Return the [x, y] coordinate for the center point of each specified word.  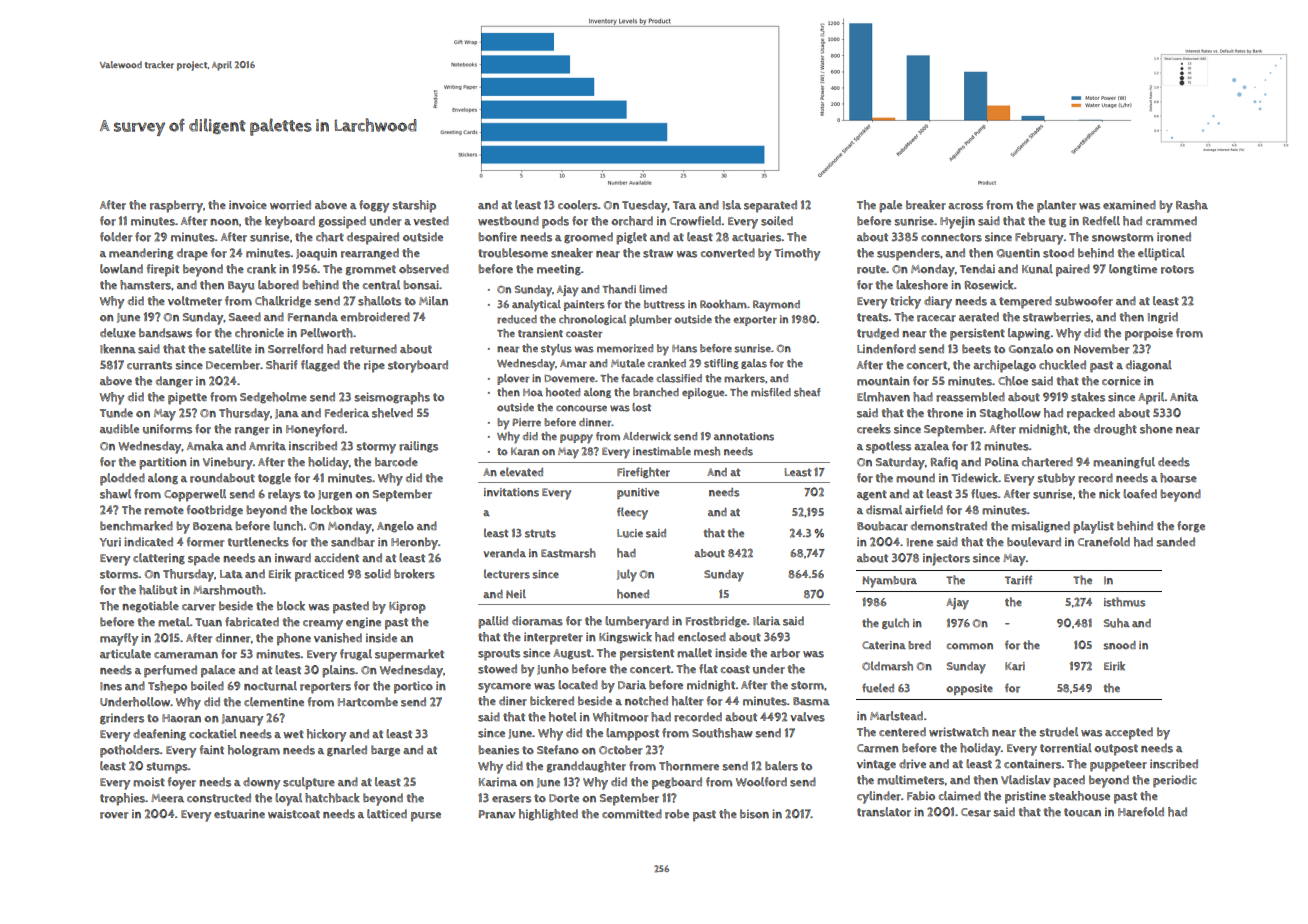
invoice [248, 205]
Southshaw [722, 733]
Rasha [1192, 205]
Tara [684, 205]
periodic [1175, 781]
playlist [1093, 527]
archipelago [1004, 366]
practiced [319, 575]
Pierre [527, 422]
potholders [130, 751]
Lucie [630, 533]
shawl [115, 494]
